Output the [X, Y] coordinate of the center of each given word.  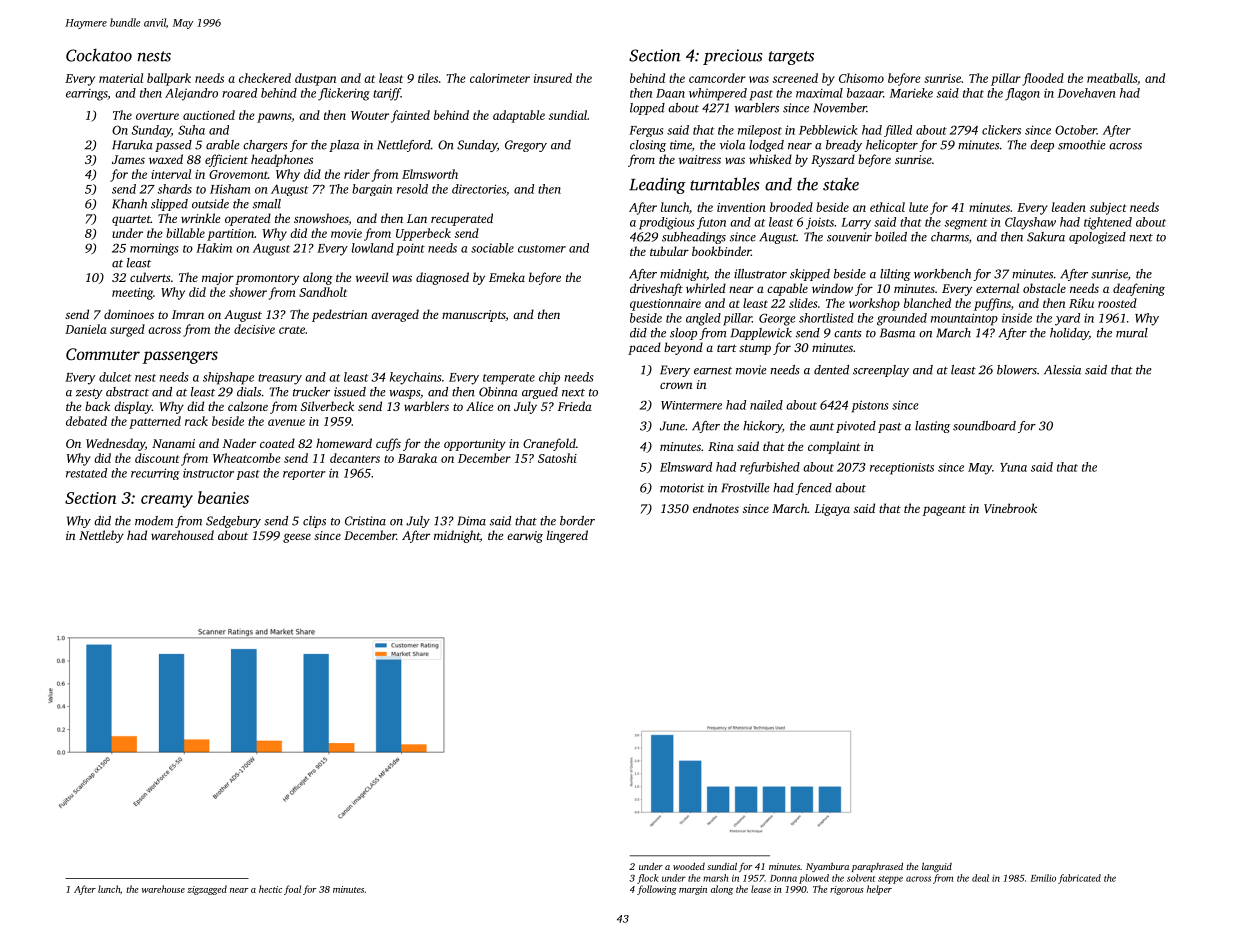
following [657, 890]
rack [196, 421]
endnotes [716, 508]
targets [791, 58]
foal [292, 890]
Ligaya [832, 510]
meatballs [1112, 78]
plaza [344, 146]
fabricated [1079, 879]
